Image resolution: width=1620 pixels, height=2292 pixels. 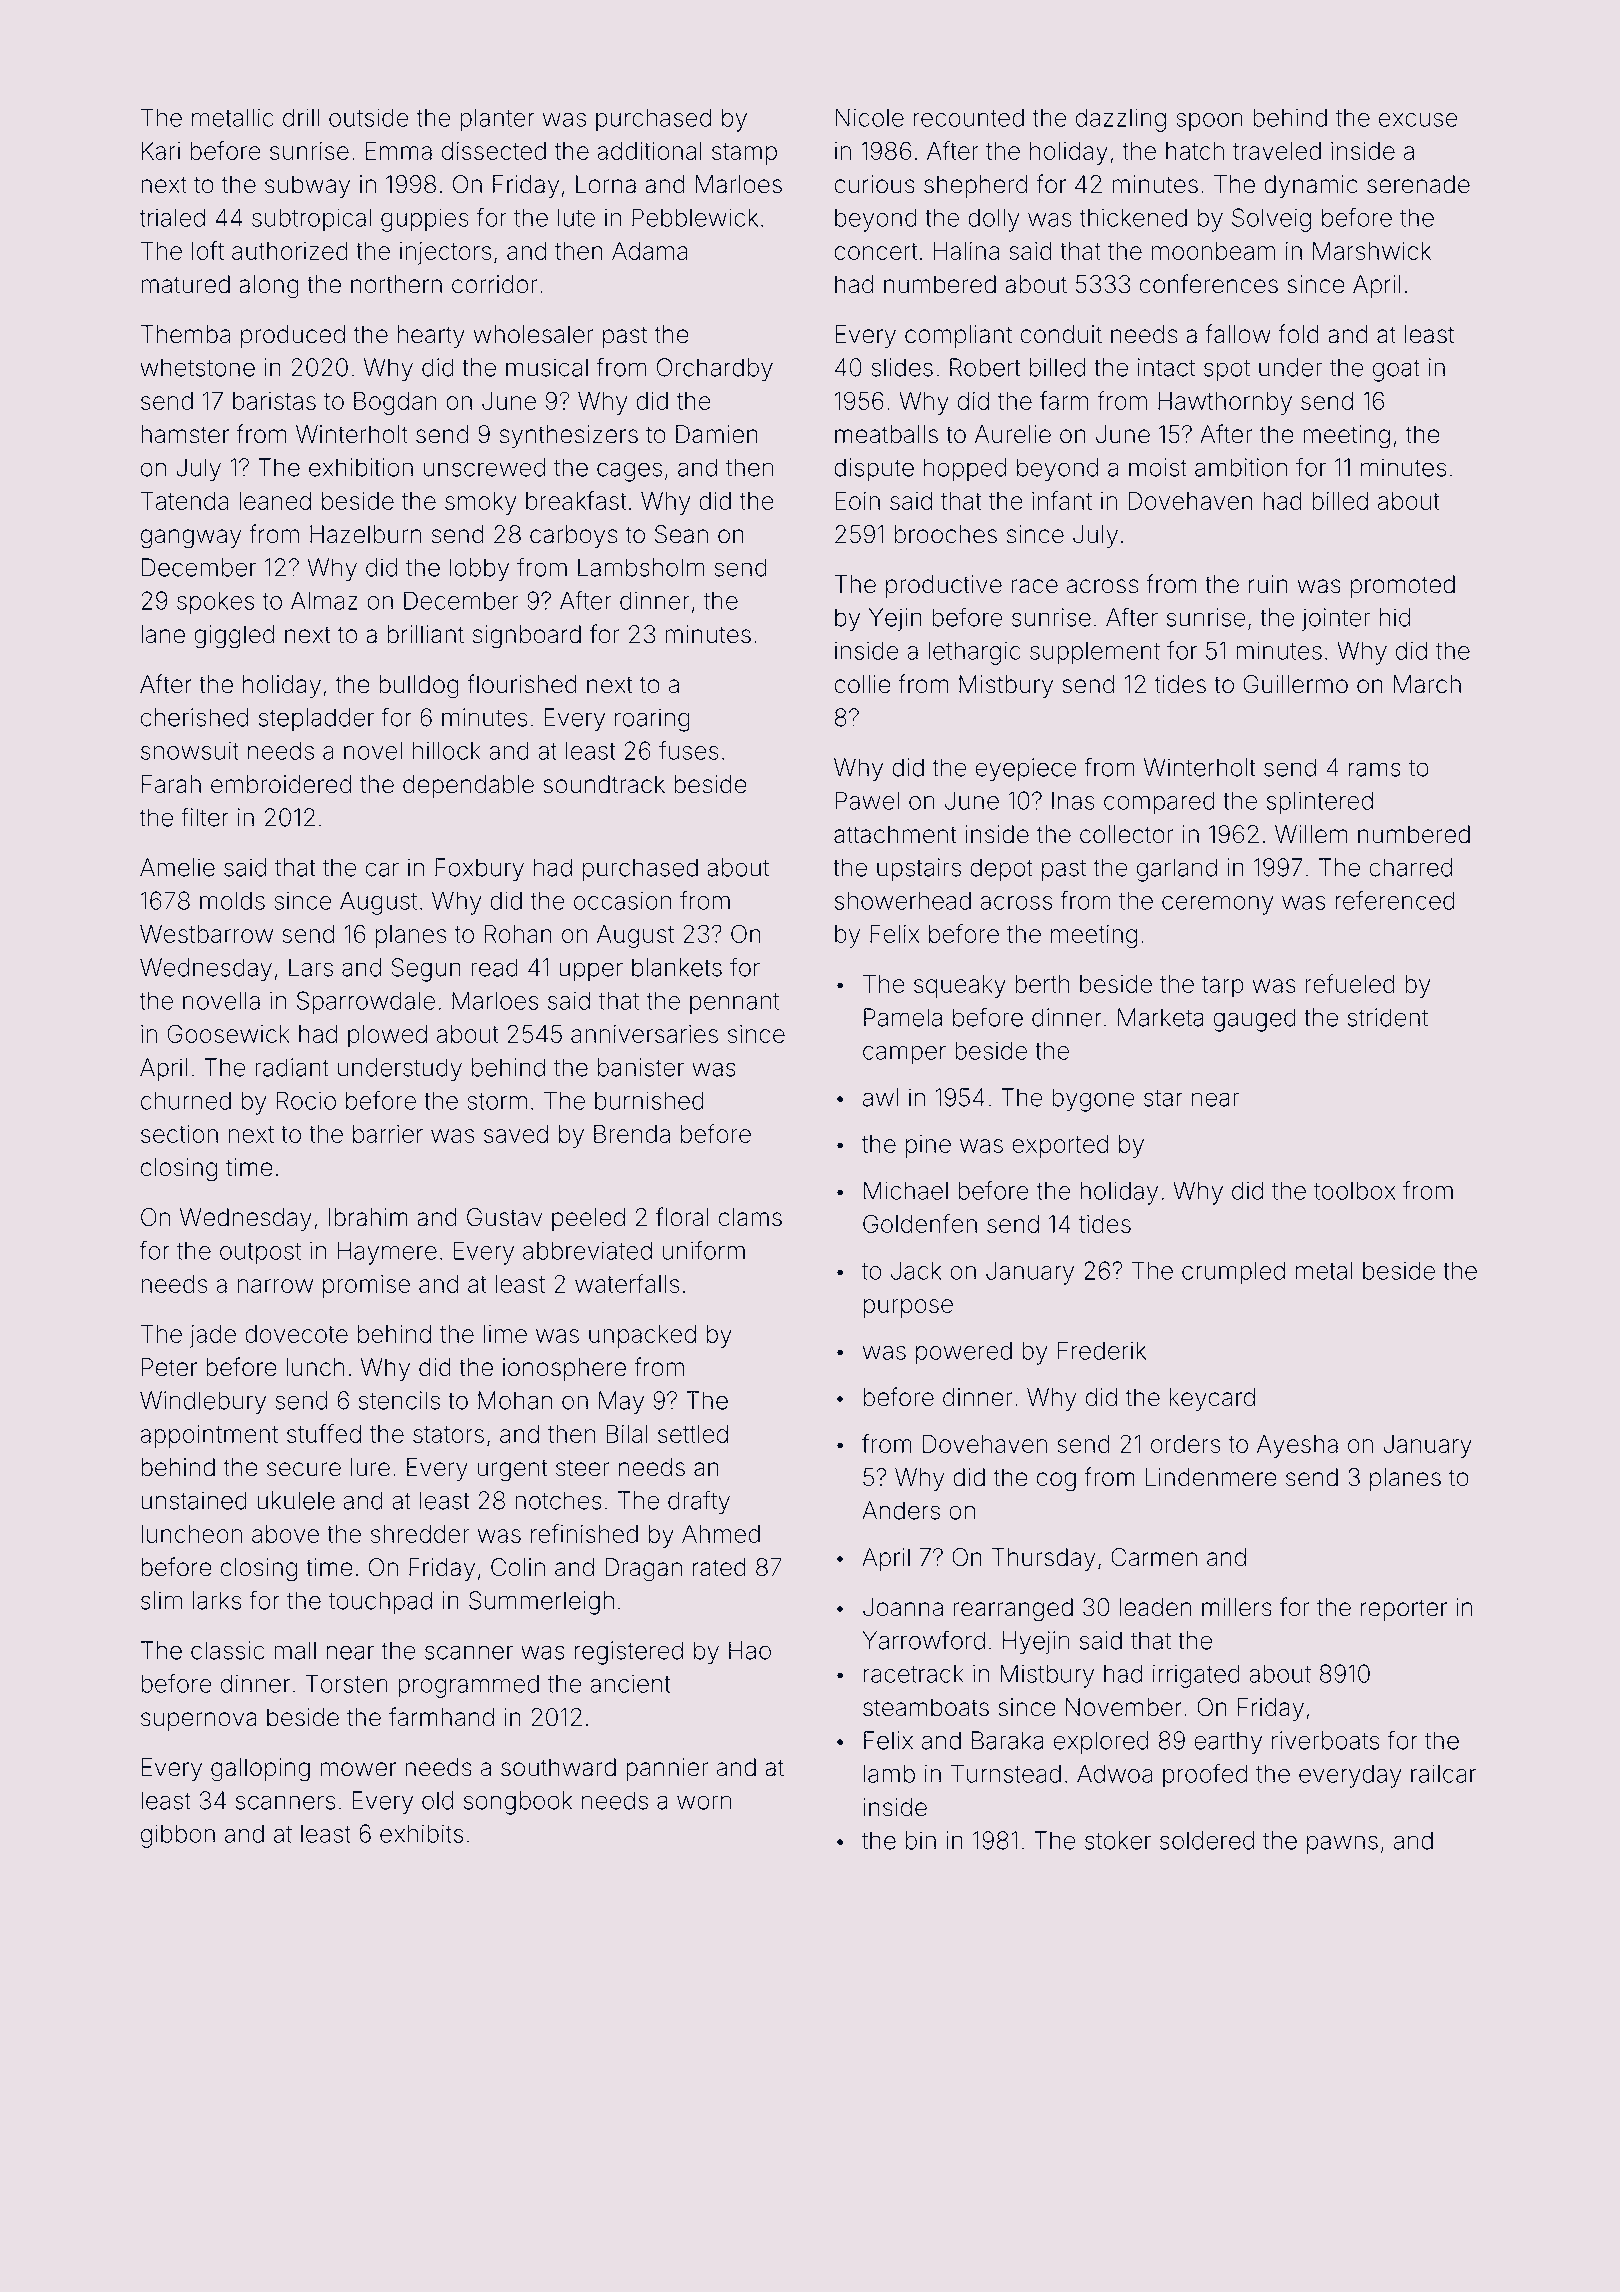 What do you see at coordinates (869, 117) in the document?
I see `Nicole` at bounding box center [869, 117].
